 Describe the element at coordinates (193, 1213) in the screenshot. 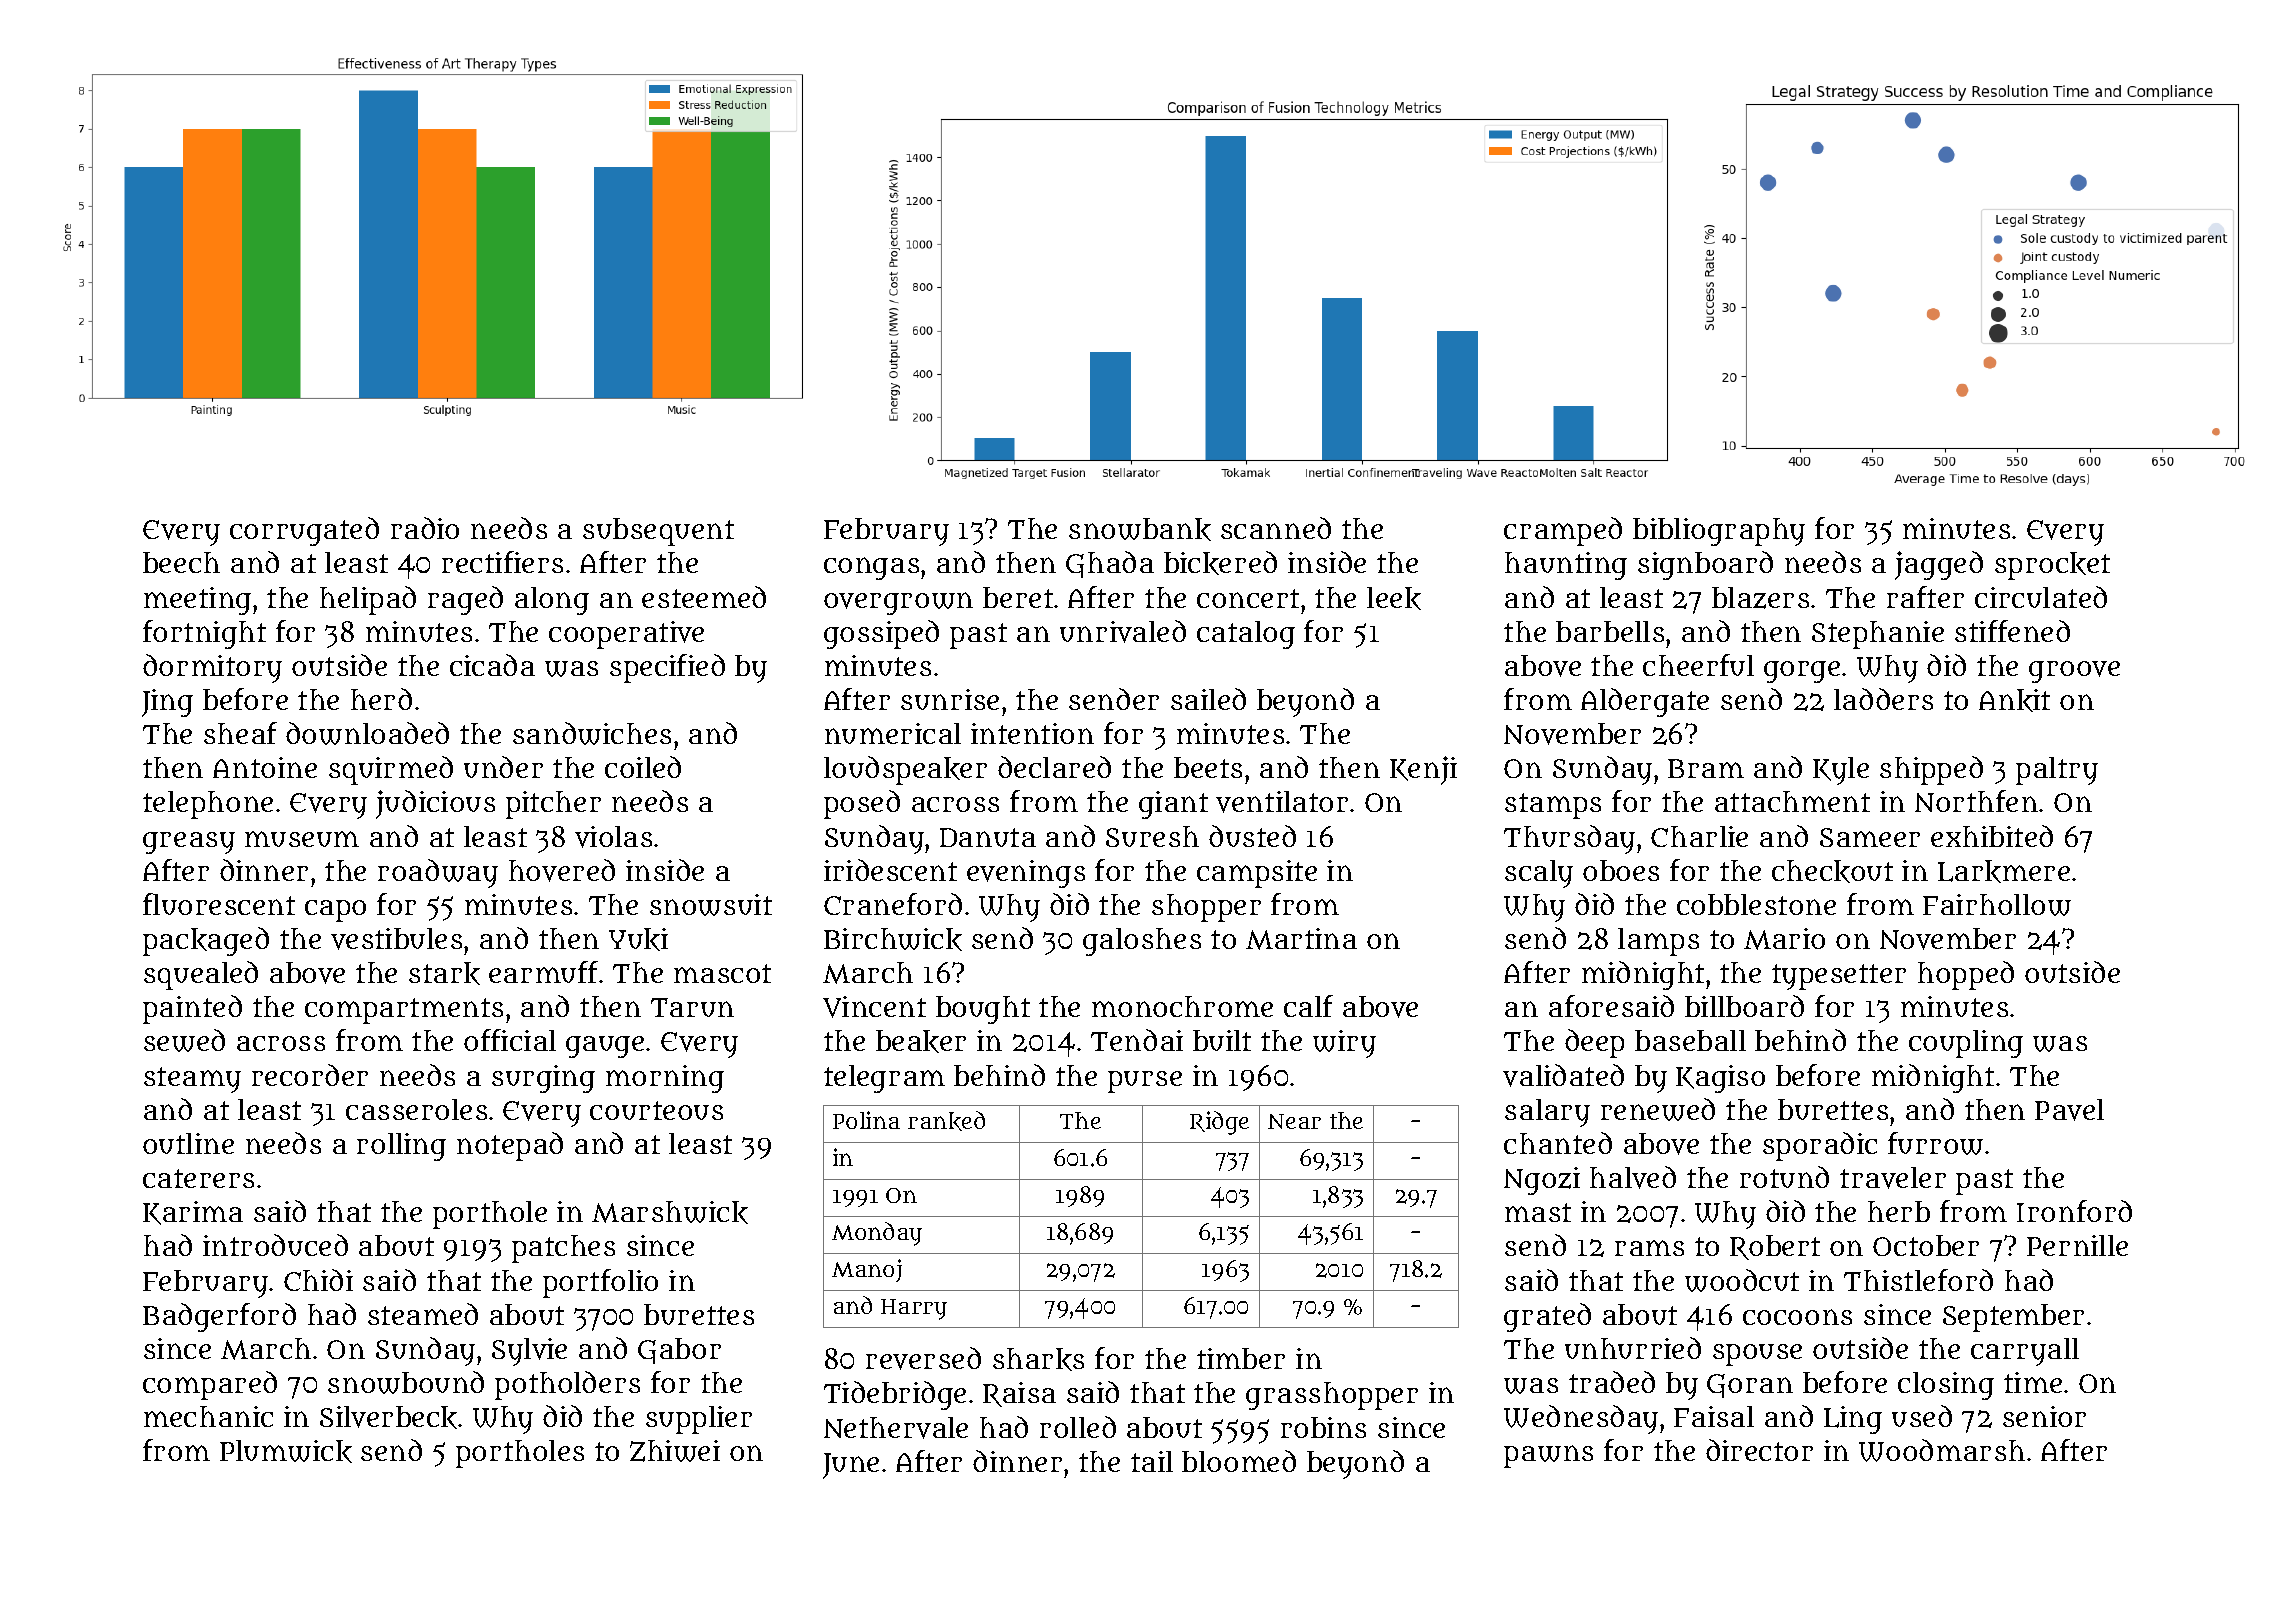

I see `Karima` at that location.
